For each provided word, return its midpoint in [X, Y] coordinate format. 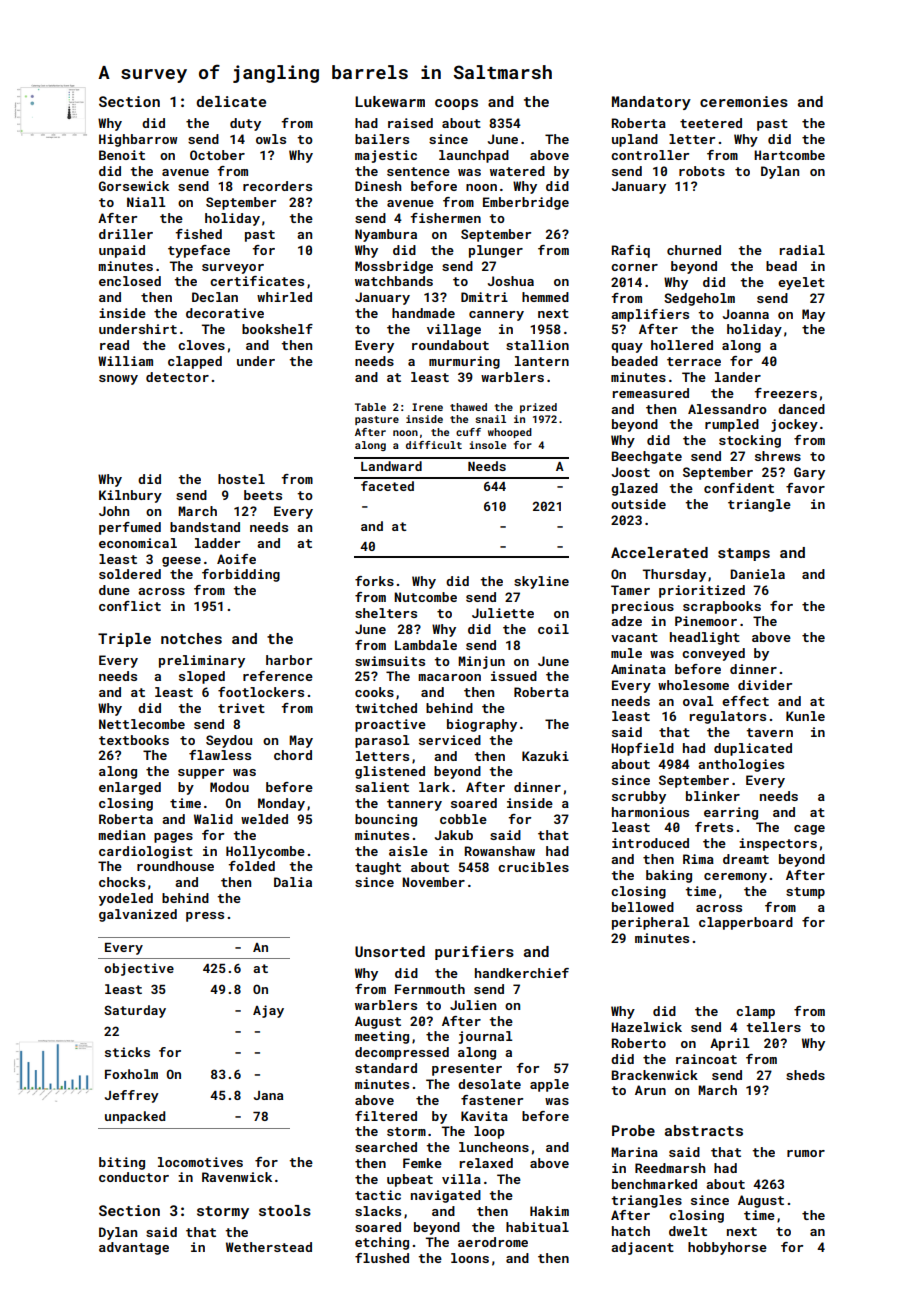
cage [809, 830]
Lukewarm [390, 101]
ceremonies [744, 101]
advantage [134, 1248]
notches [191, 638]
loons [470, 1258]
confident [739, 488]
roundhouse [175, 866]
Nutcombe [425, 597]
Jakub [454, 835]
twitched [386, 708]
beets [263, 495]
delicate [231, 101]
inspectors [778, 844]
